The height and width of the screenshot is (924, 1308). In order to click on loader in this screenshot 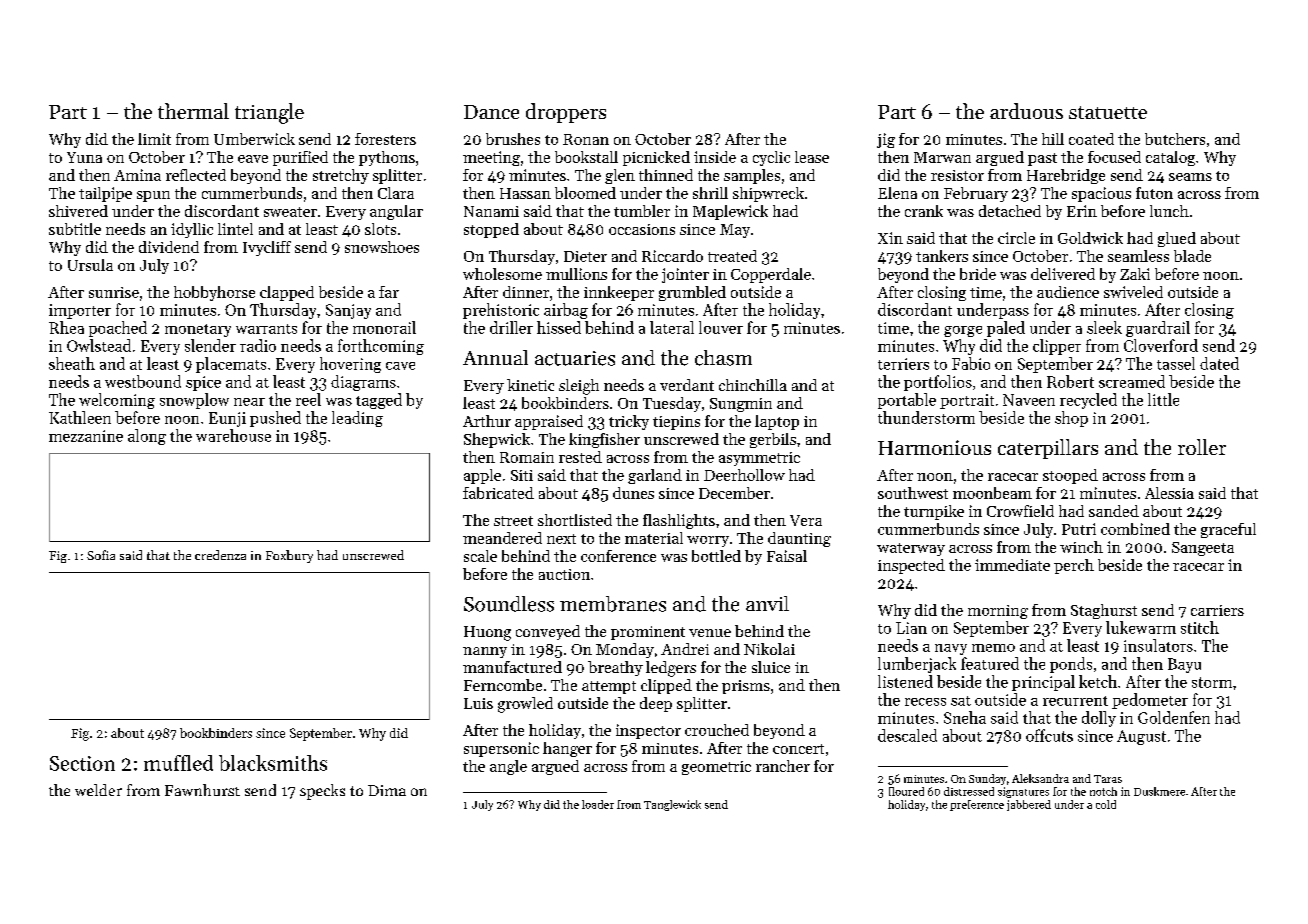, I will do `click(598, 804)`.
